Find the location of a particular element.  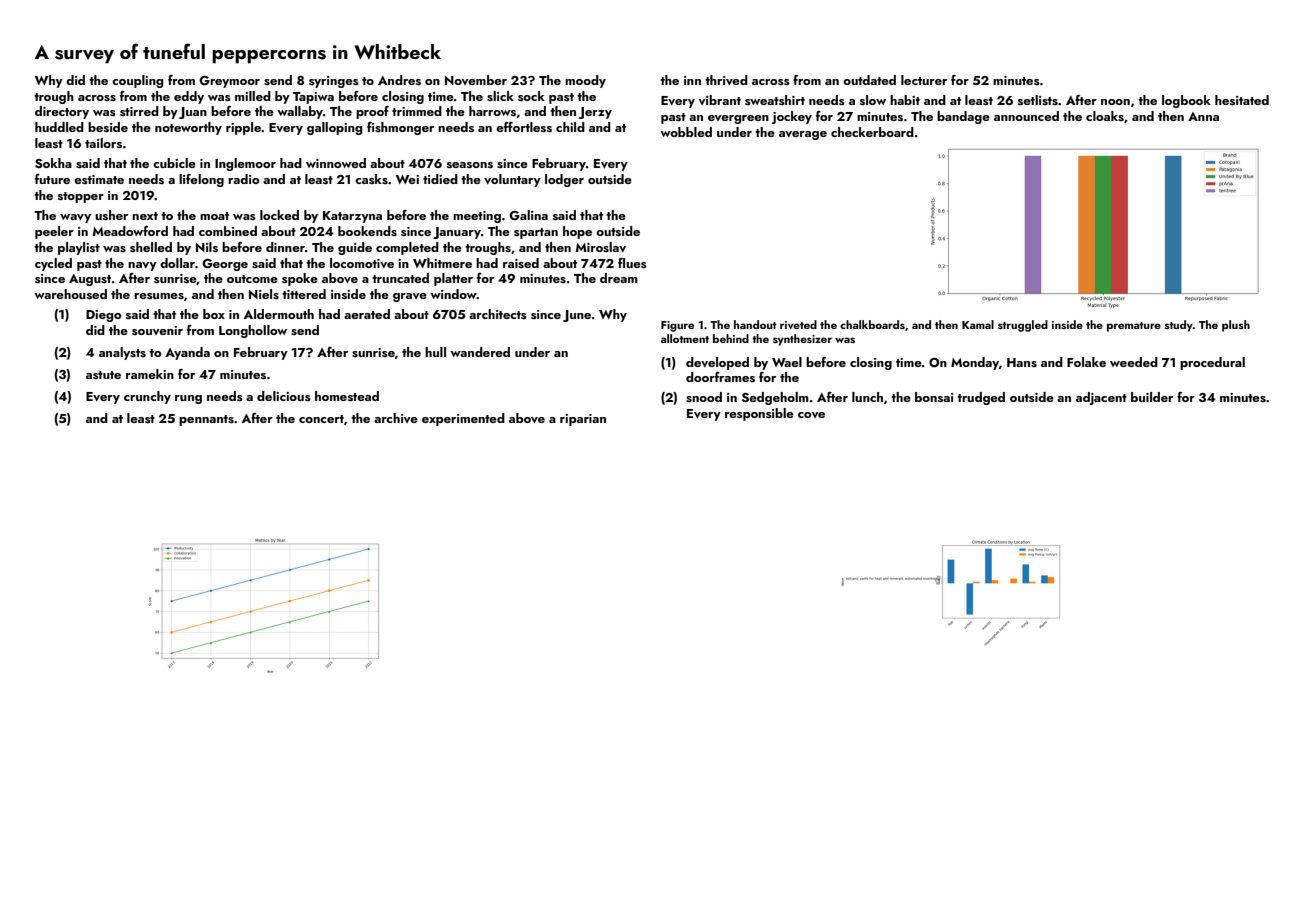

coupling is located at coordinates (137, 81).
